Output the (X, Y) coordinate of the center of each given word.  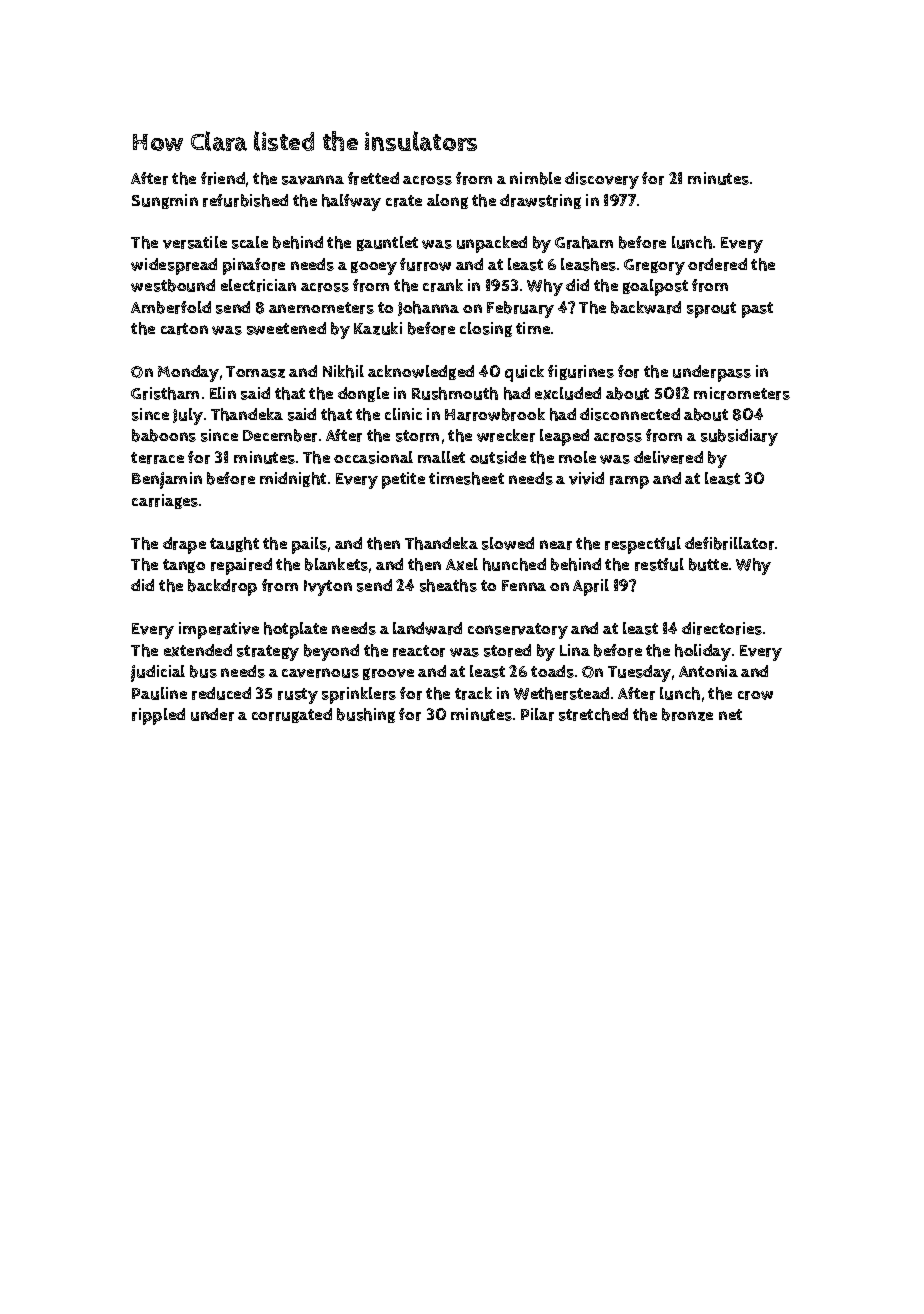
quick (524, 373)
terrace (157, 458)
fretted (373, 178)
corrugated (292, 715)
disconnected (630, 414)
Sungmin (165, 201)
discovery (602, 180)
